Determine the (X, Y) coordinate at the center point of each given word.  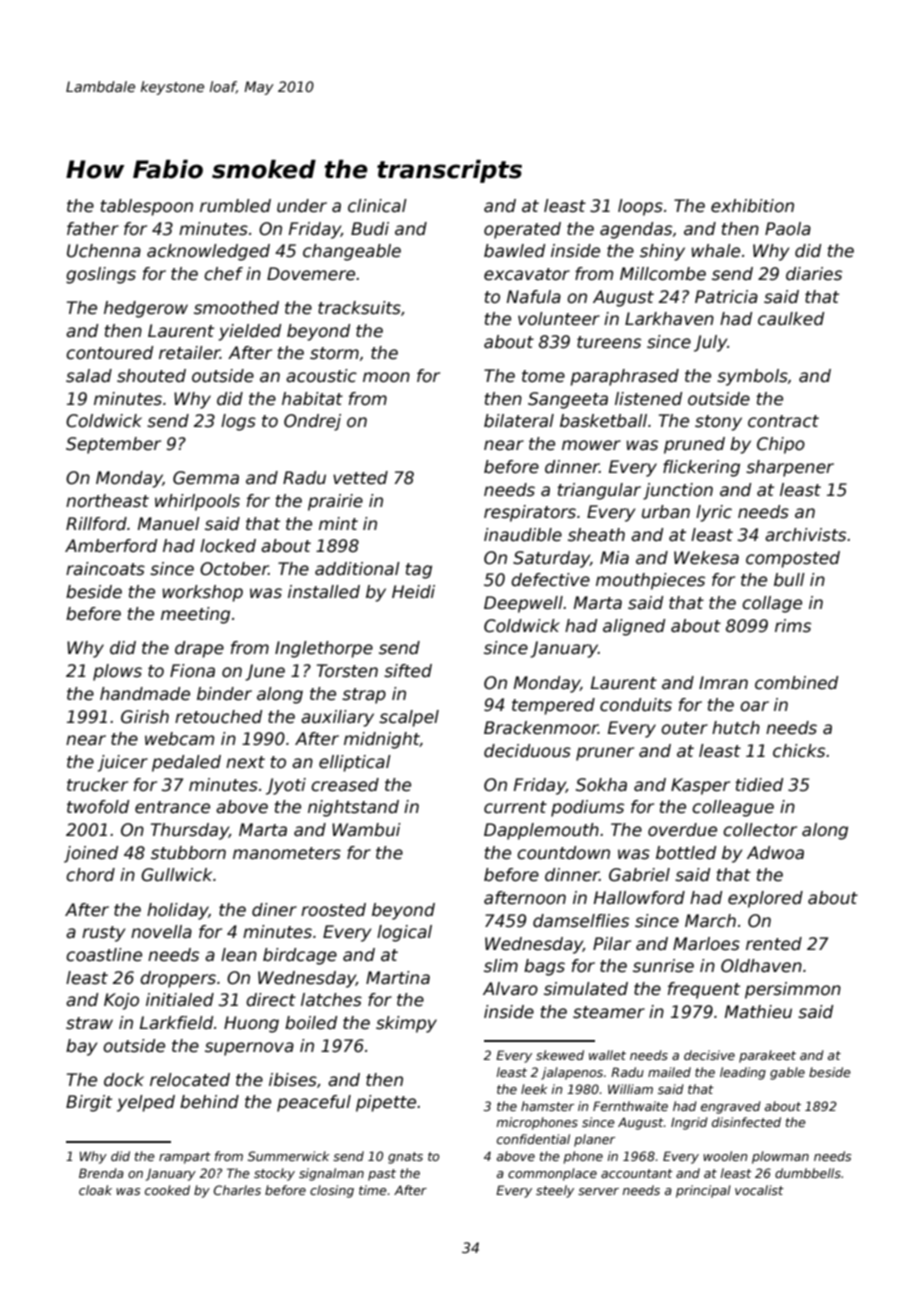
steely (555, 1191)
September (113, 445)
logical (404, 933)
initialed (180, 1000)
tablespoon (146, 207)
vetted (360, 478)
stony (718, 423)
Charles (237, 1190)
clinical (377, 206)
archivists (805, 535)
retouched (218, 717)
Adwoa (775, 853)
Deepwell (523, 604)
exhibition (752, 206)
